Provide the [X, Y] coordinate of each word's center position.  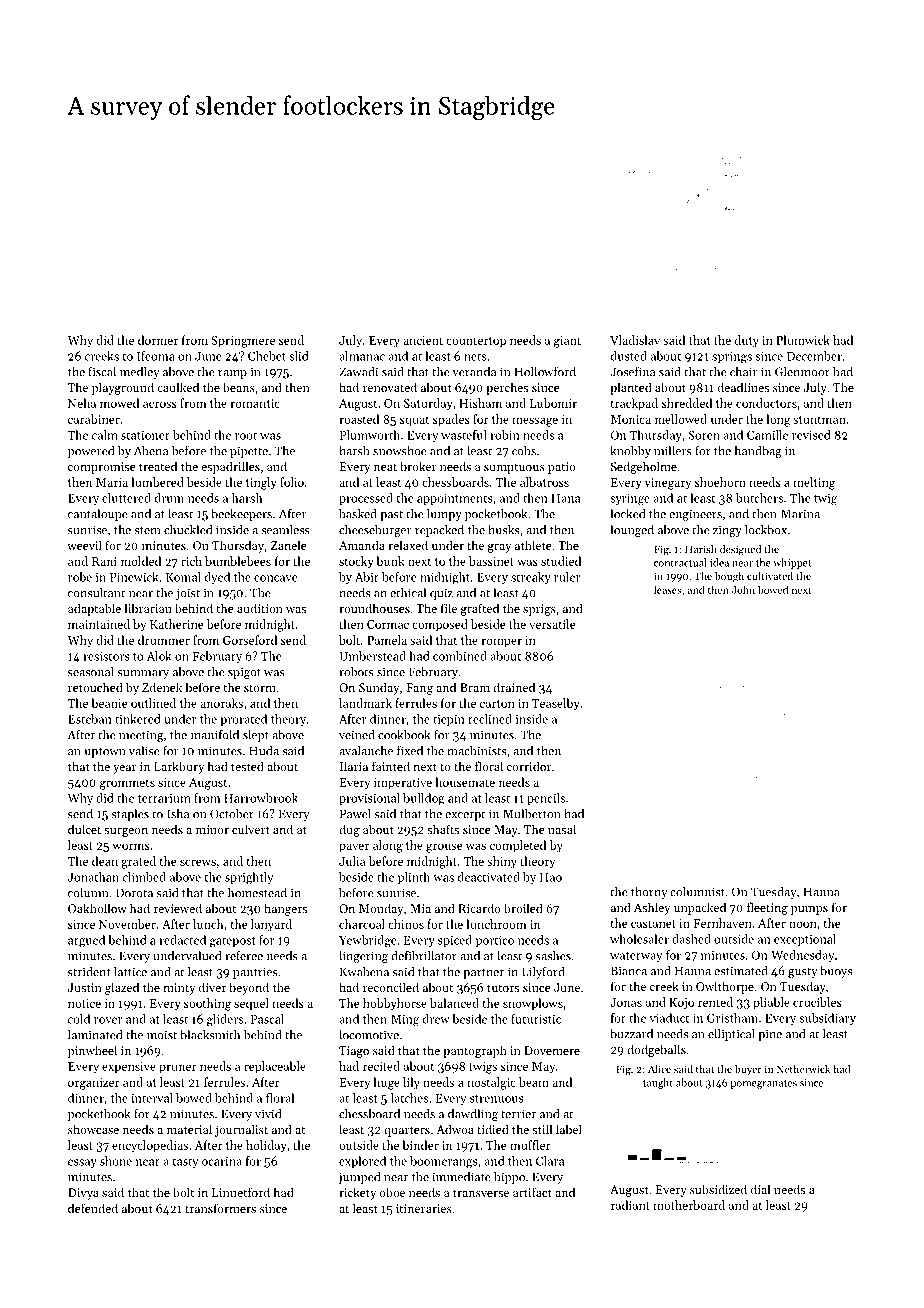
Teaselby [555, 704]
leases [667, 589]
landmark [365, 703]
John [743, 589]
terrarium [164, 798]
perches [507, 388]
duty [747, 341]
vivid [268, 1114]
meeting [141, 736]
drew [436, 1019]
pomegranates [764, 1084]
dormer [158, 340]
